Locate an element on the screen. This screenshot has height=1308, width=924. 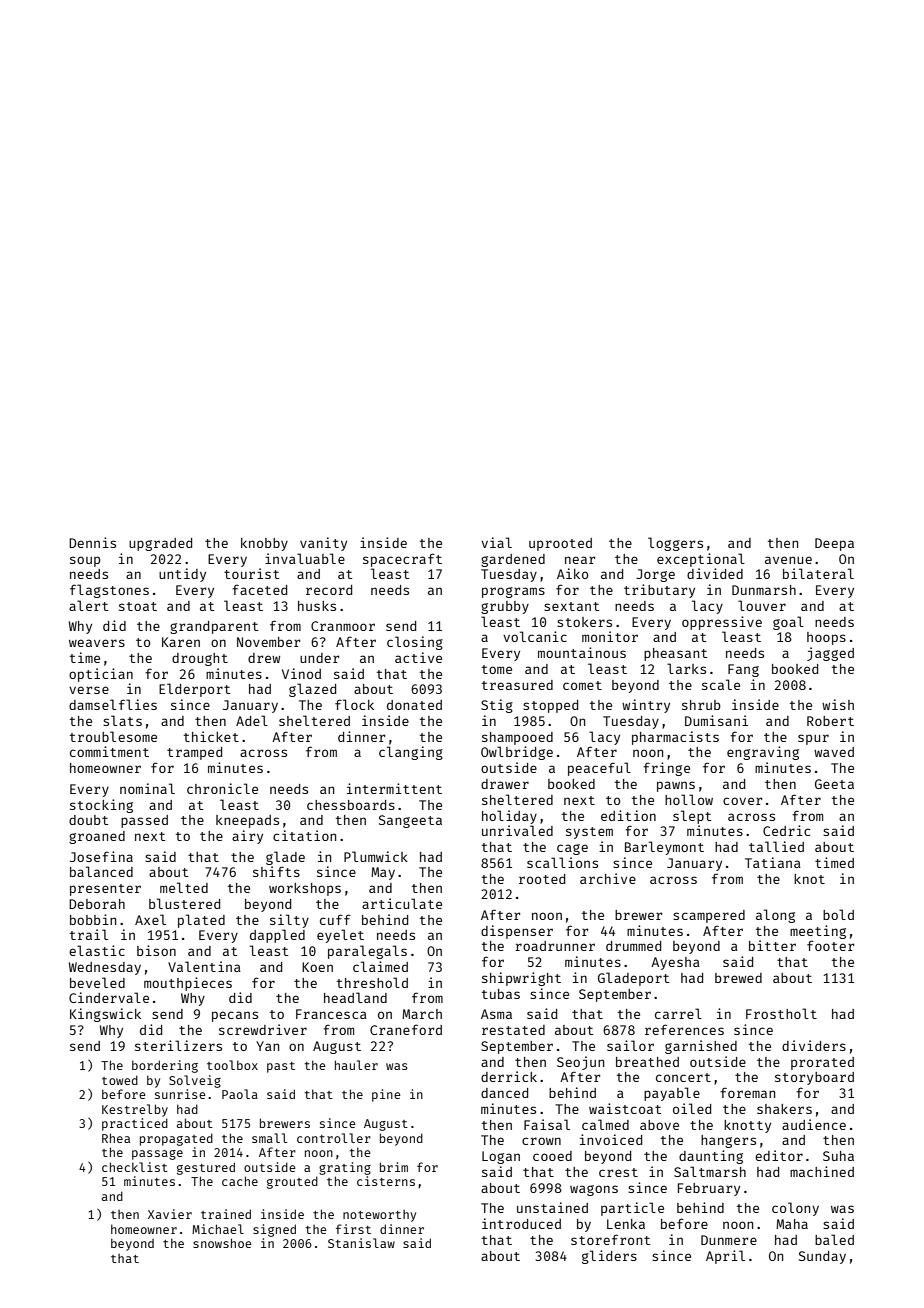
Plumwick is located at coordinates (376, 856).
